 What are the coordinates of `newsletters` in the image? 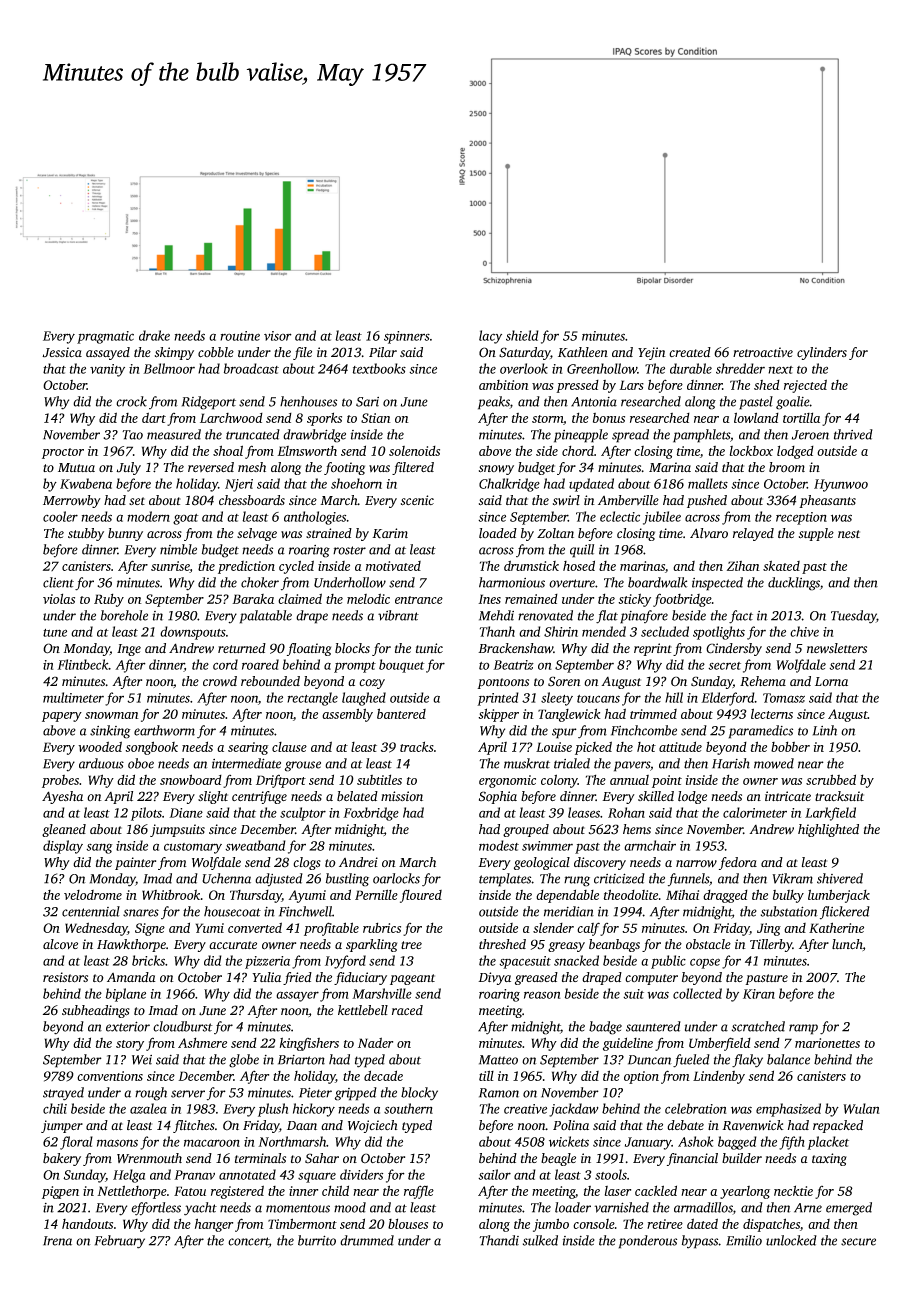 It's located at (837, 648).
